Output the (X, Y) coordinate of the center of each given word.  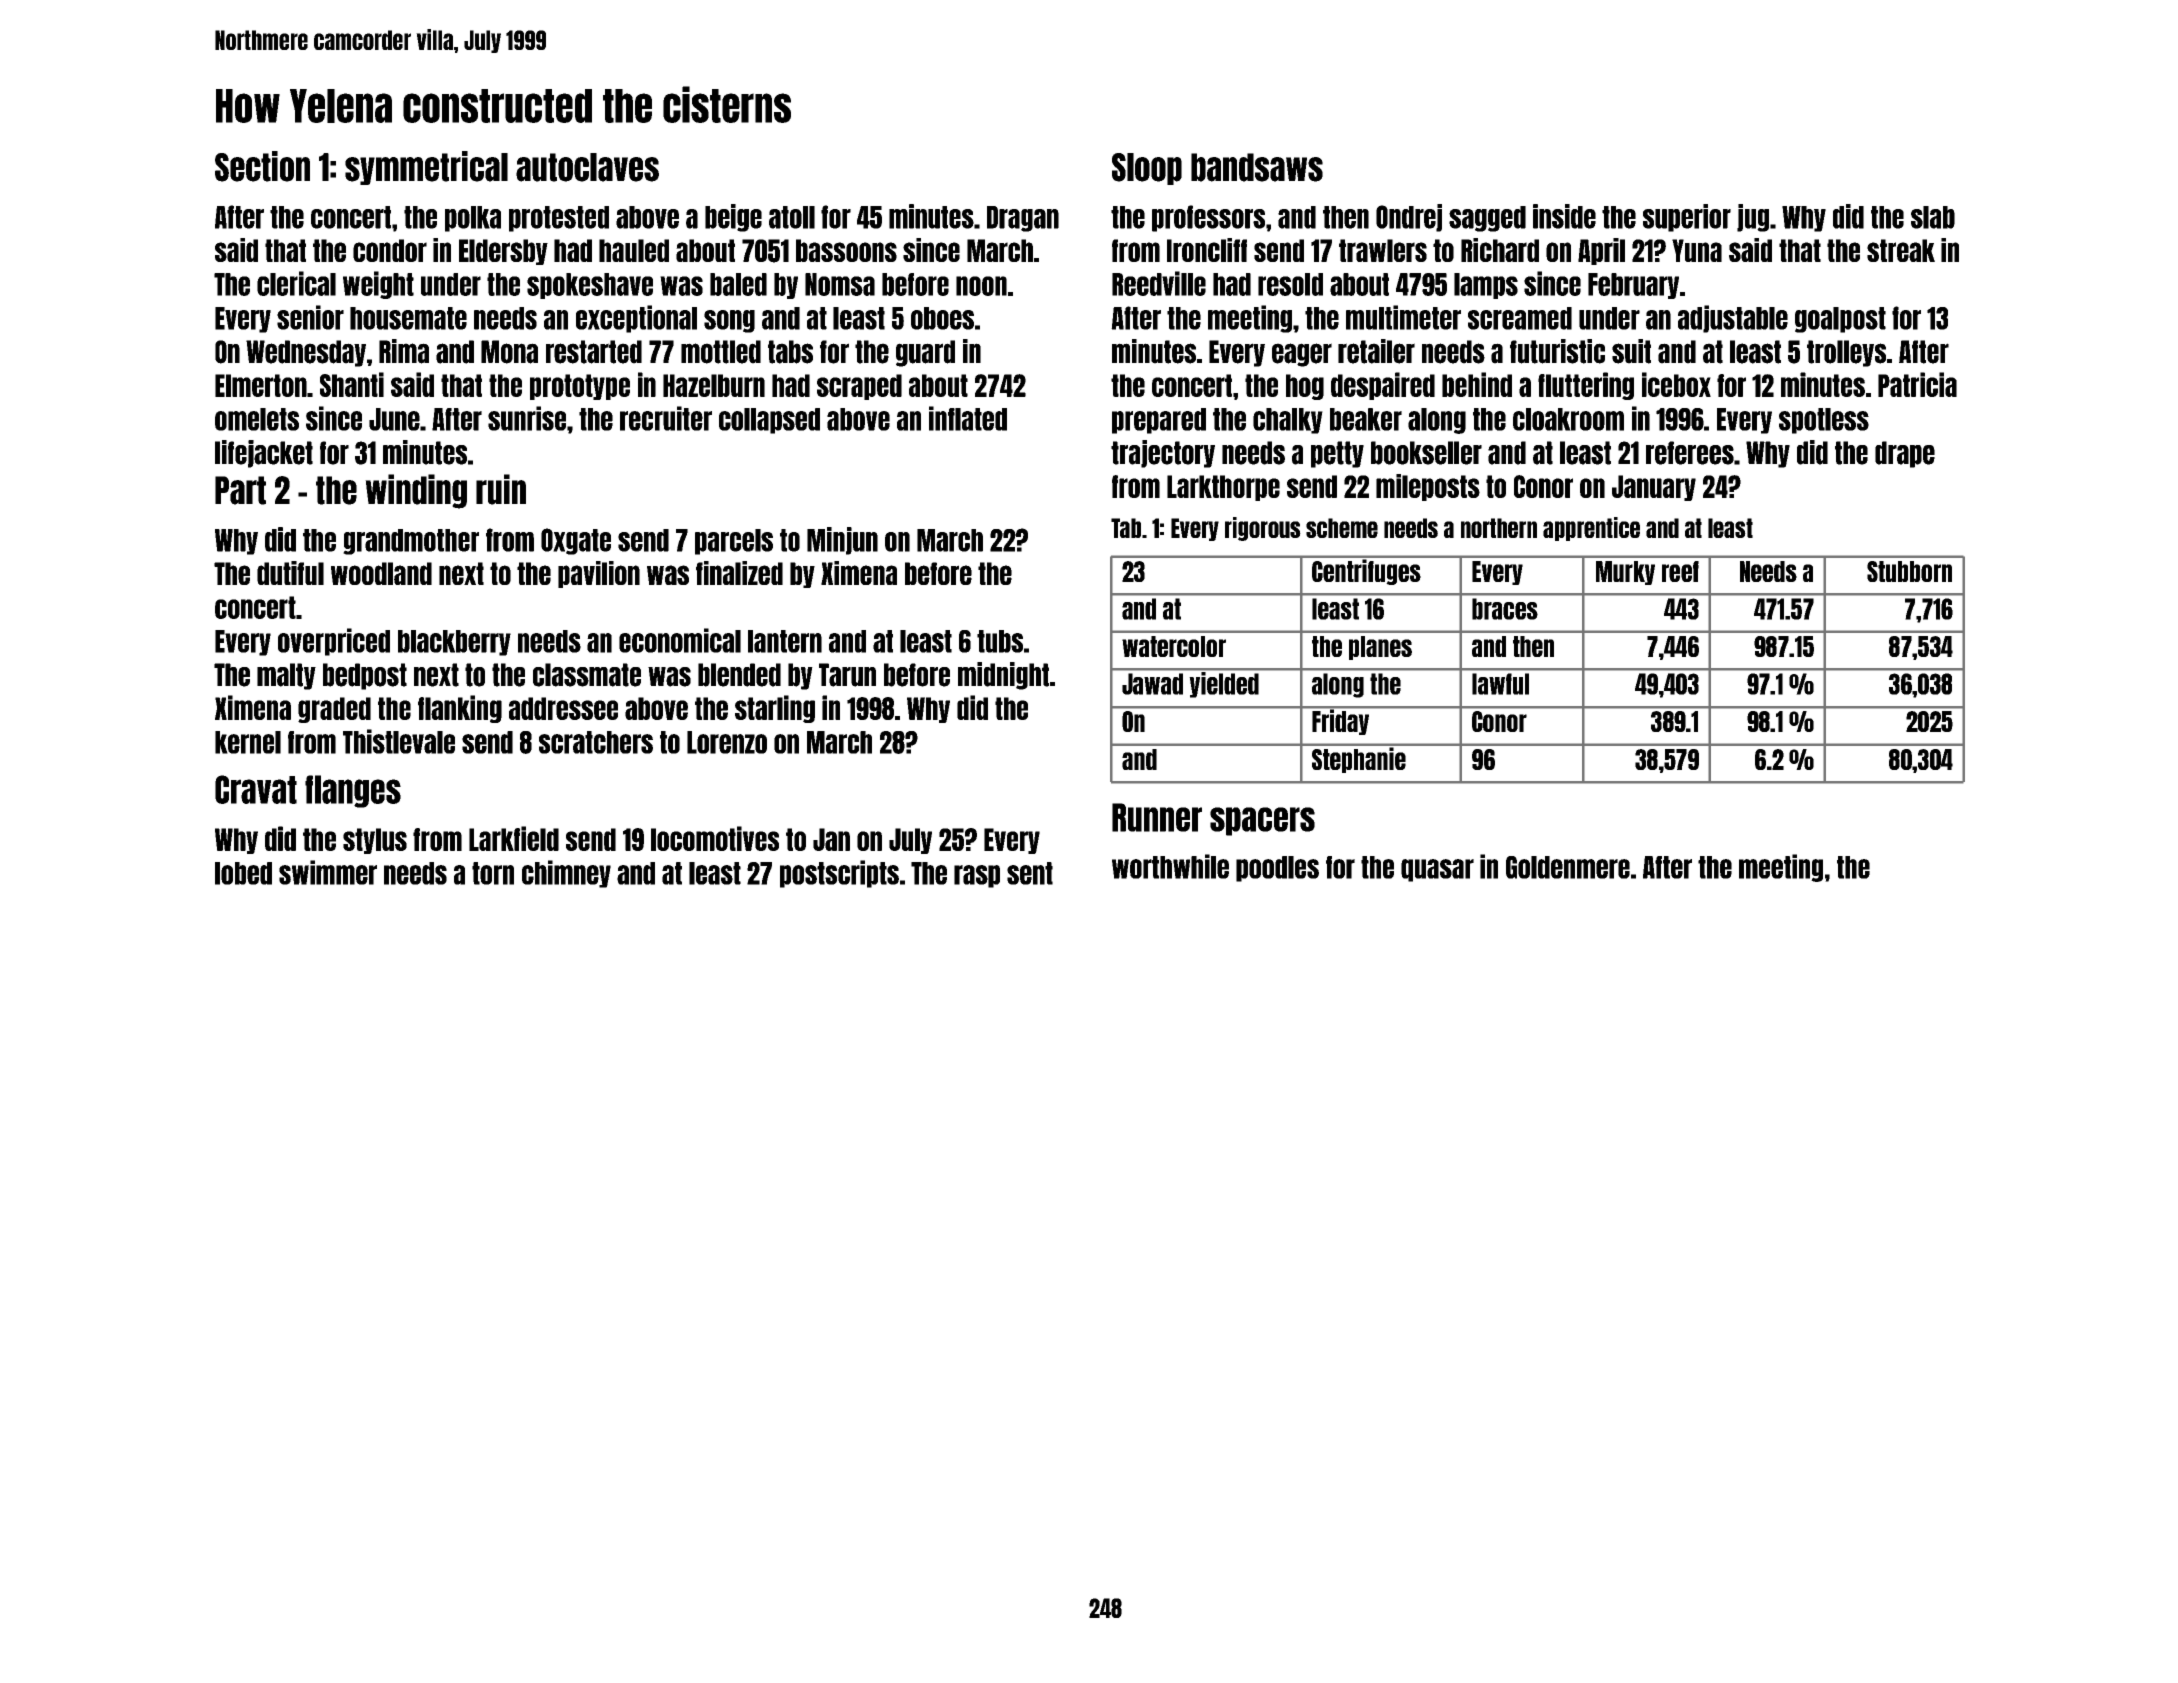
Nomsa (840, 284)
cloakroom (1568, 419)
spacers (1262, 821)
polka (473, 219)
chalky (1288, 421)
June (394, 419)
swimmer (328, 872)
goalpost (1840, 320)
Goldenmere (1568, 867)
